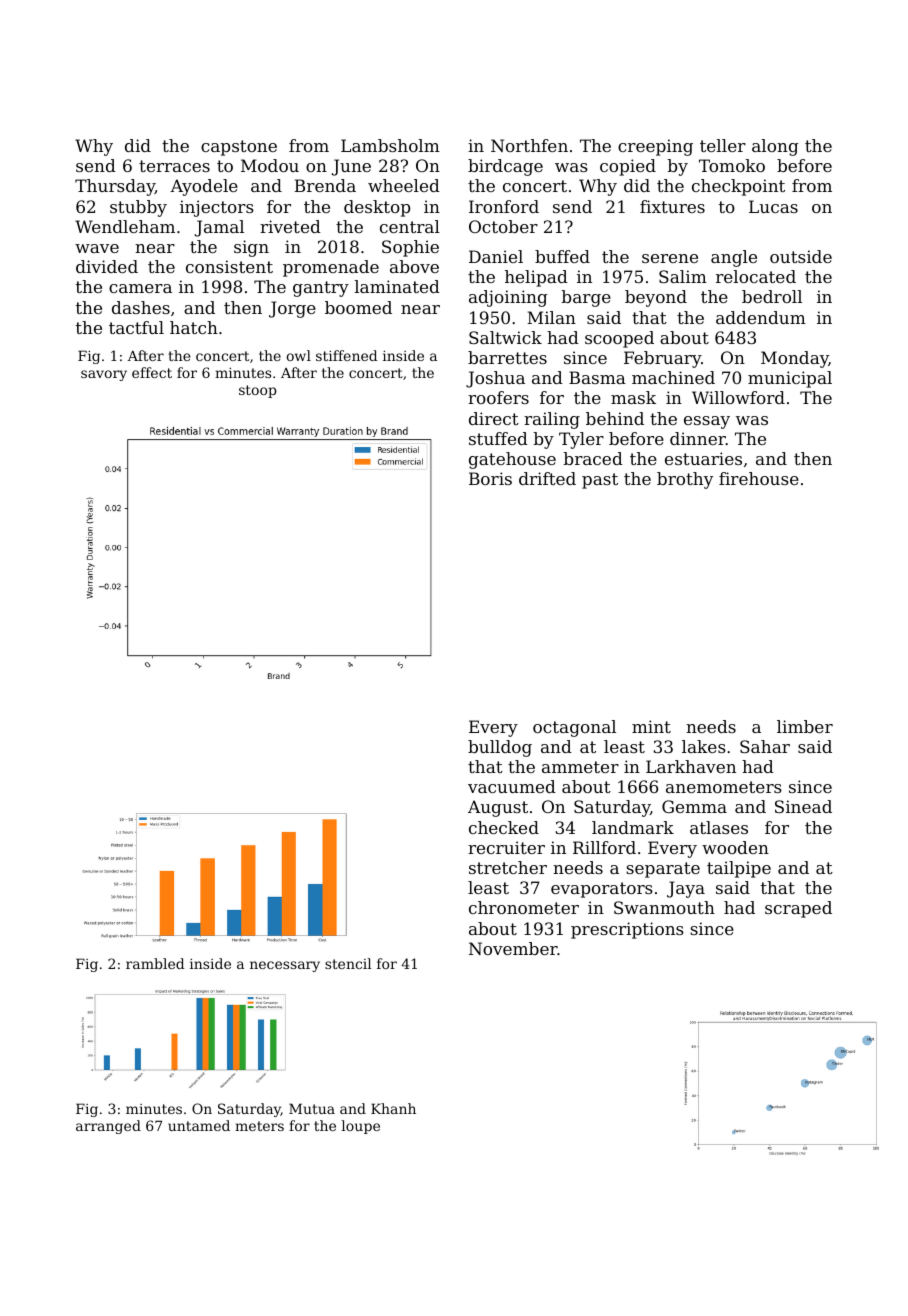 This image has width=908, height=1316. Describe the element at coordinates (155, 963) in the image. I see `rambled` at that location.
